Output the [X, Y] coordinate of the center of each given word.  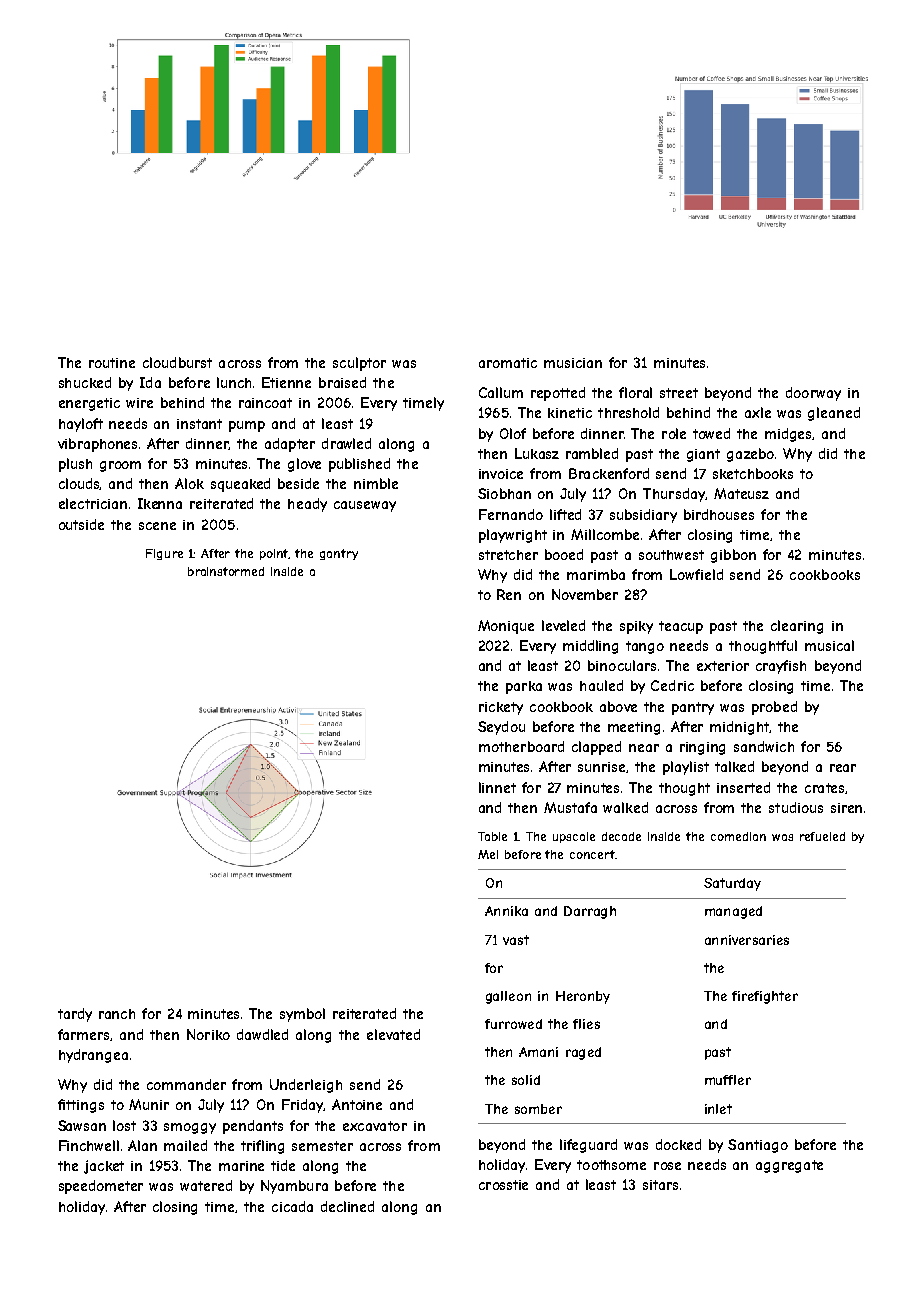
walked [625, 807]
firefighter [765, 997]
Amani [538, 1052]
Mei [488, 854]
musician [573, 363]
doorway [813, 394]
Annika [506, 911]
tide [283, 1165]
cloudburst [177, 362]
